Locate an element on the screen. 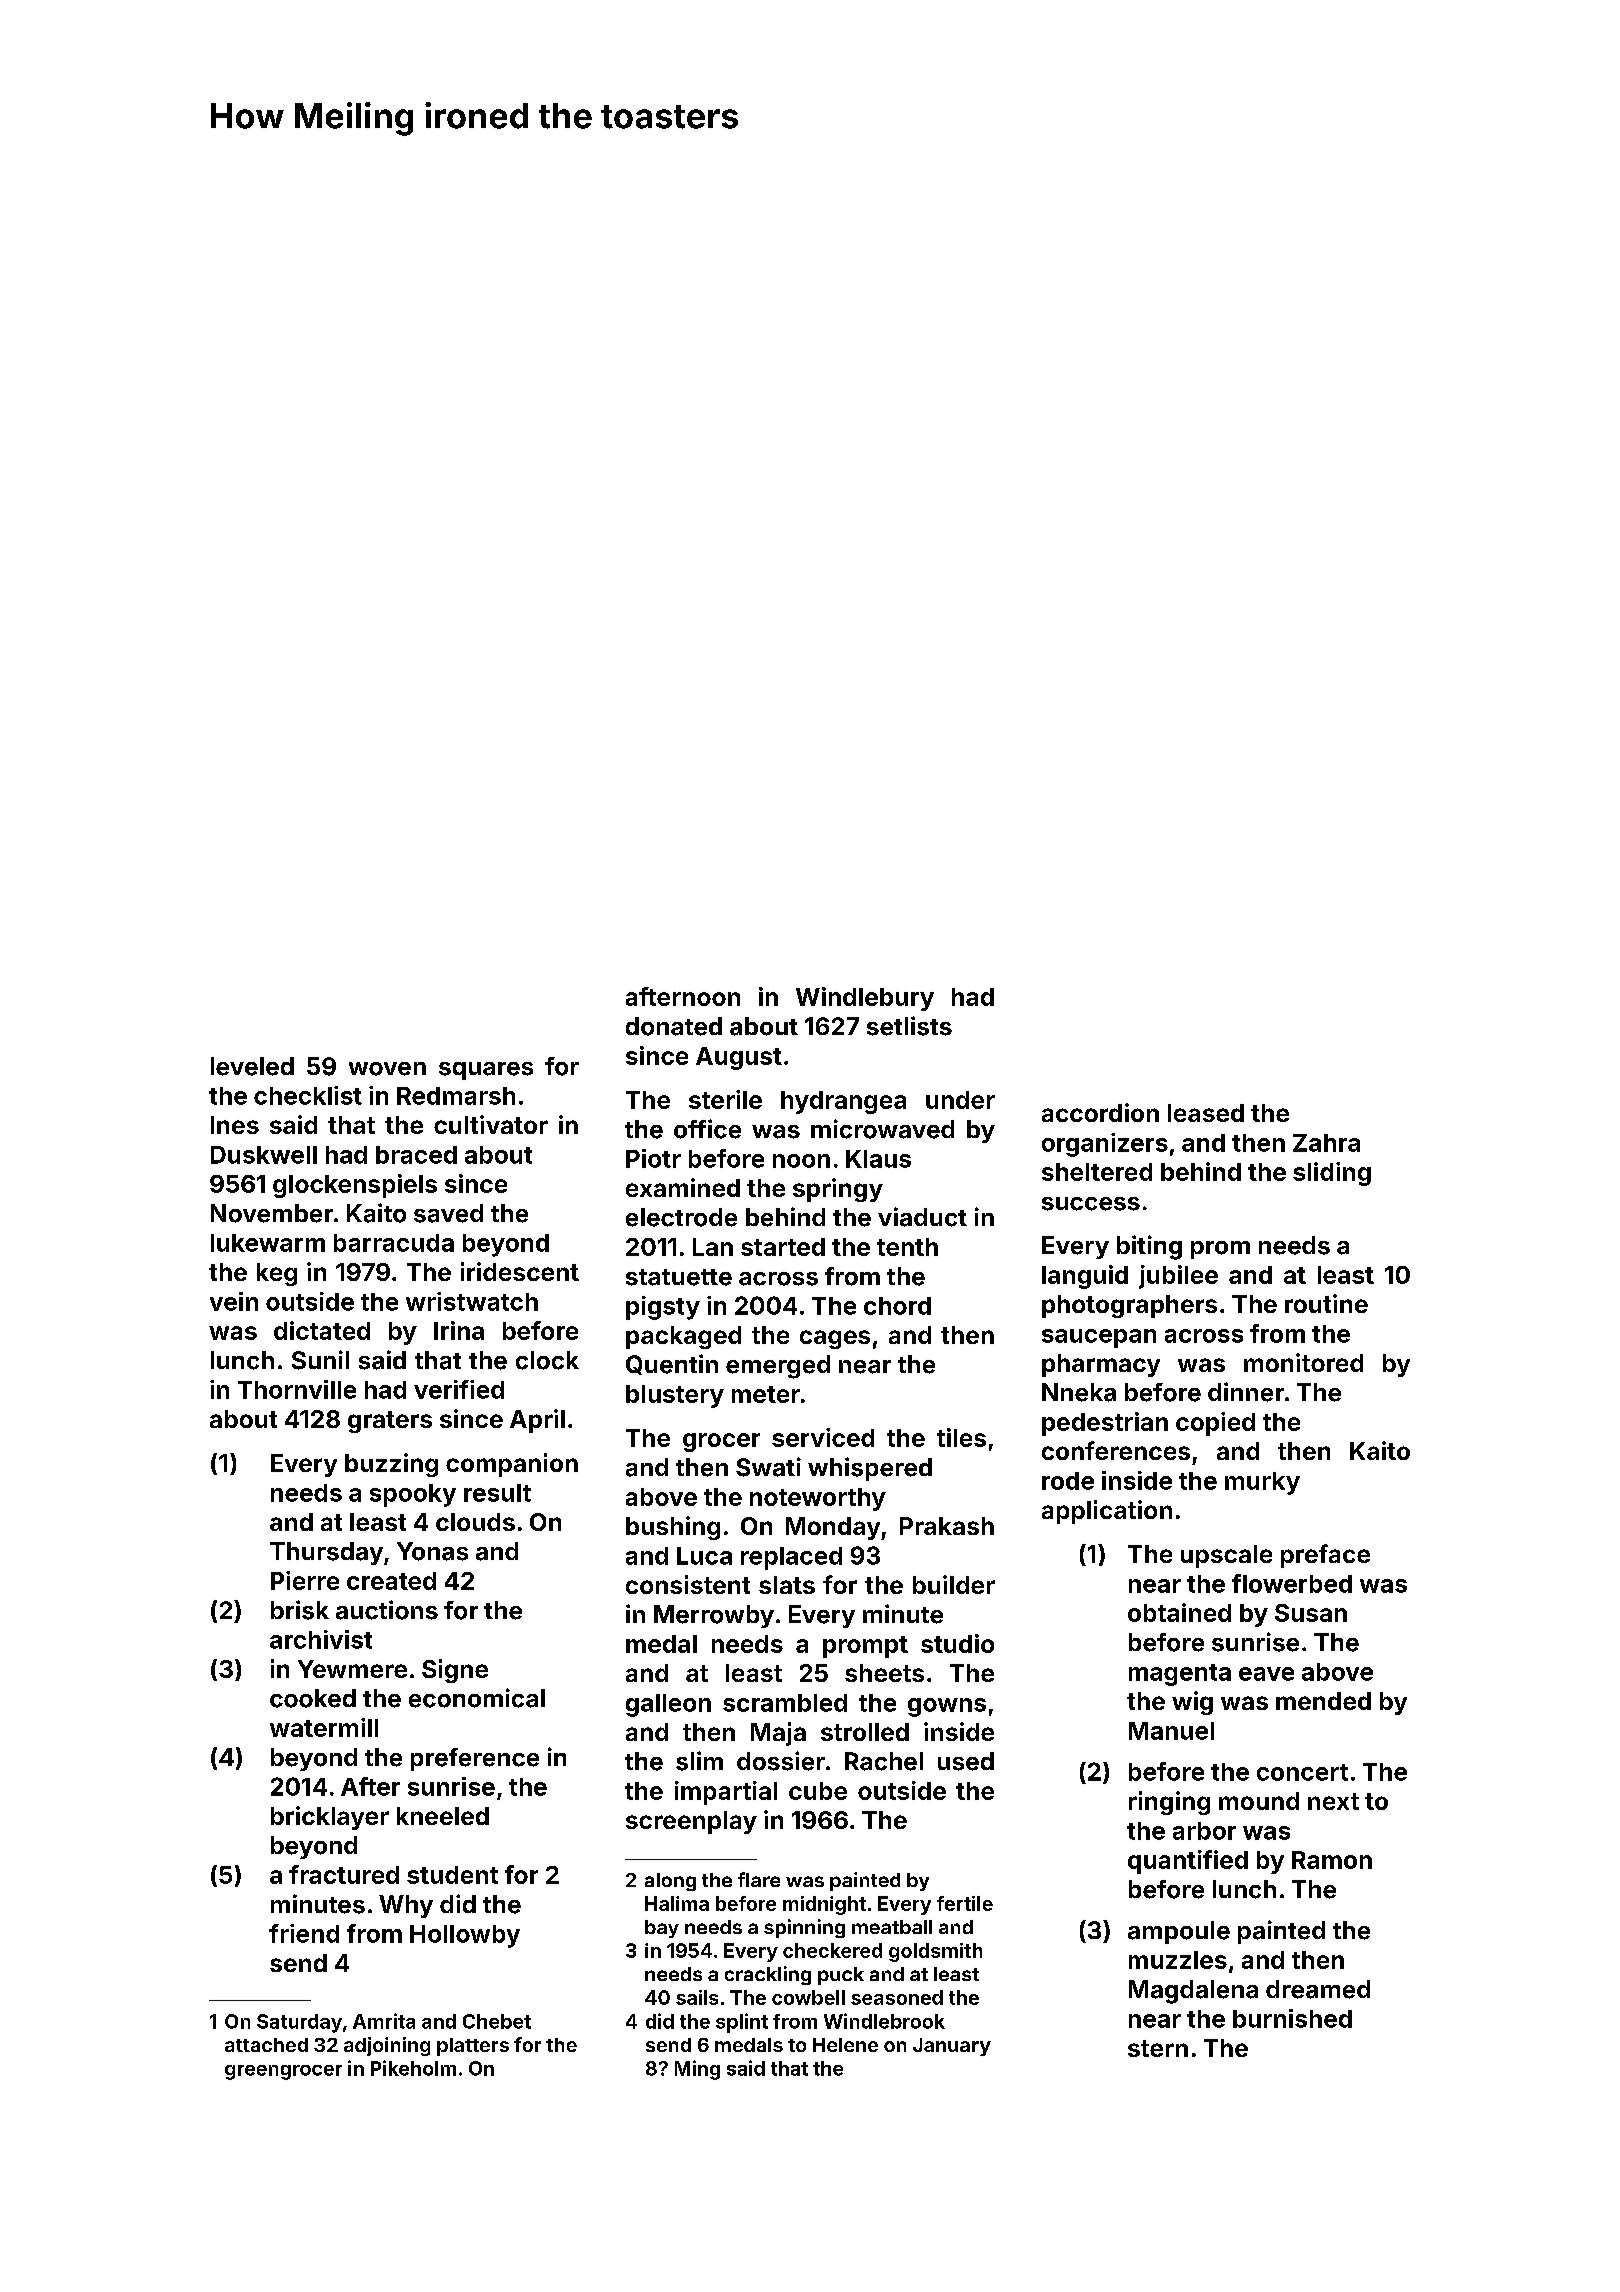  donated is located at coordinates (674, 1026).
